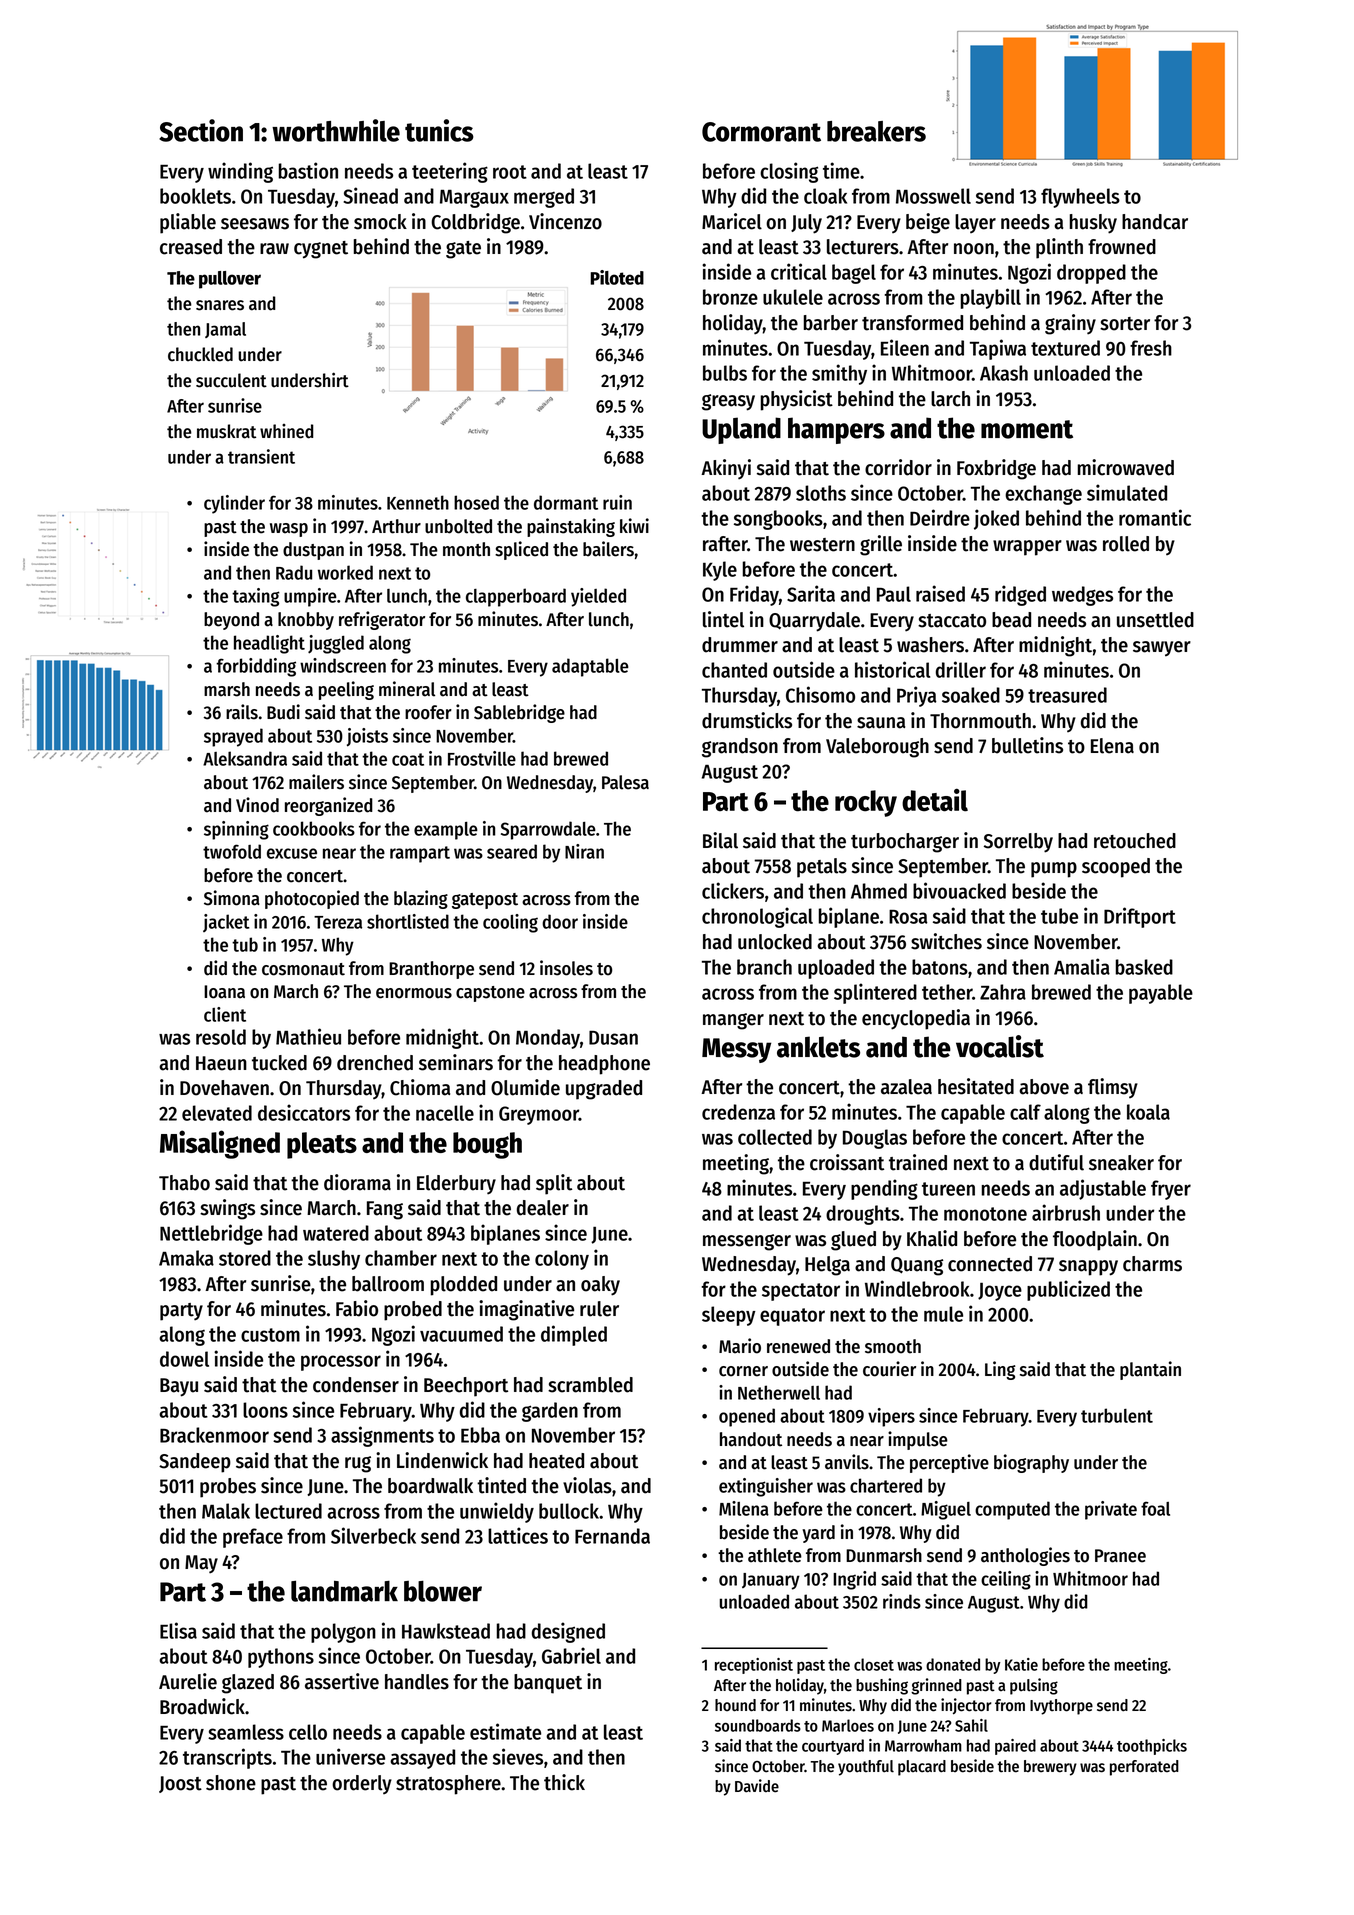 The height and width of the screenshot is (1915, 1354). I want to click on anvils, so click(847, 1462).
